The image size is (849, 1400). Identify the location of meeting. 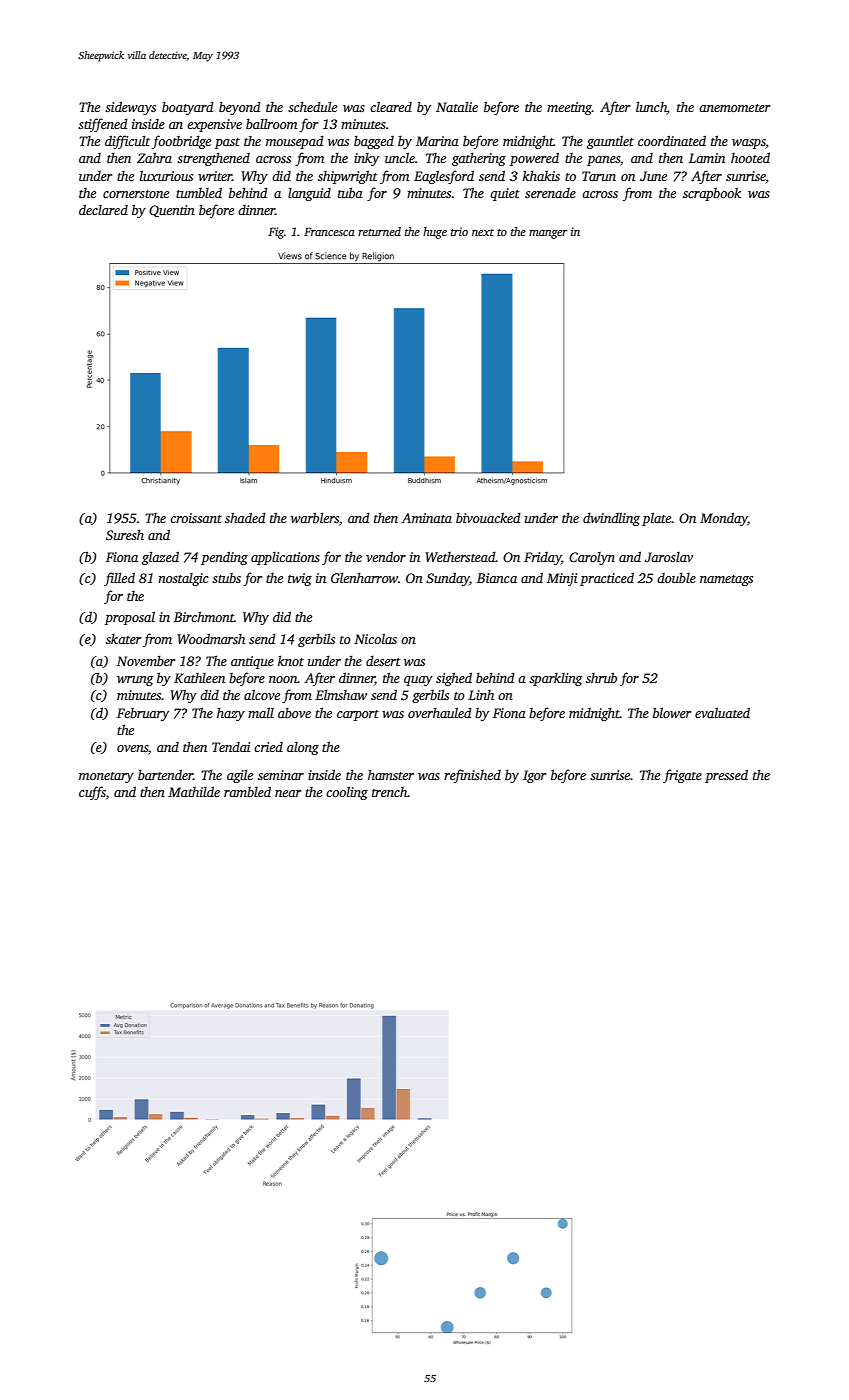
(569, 108).
